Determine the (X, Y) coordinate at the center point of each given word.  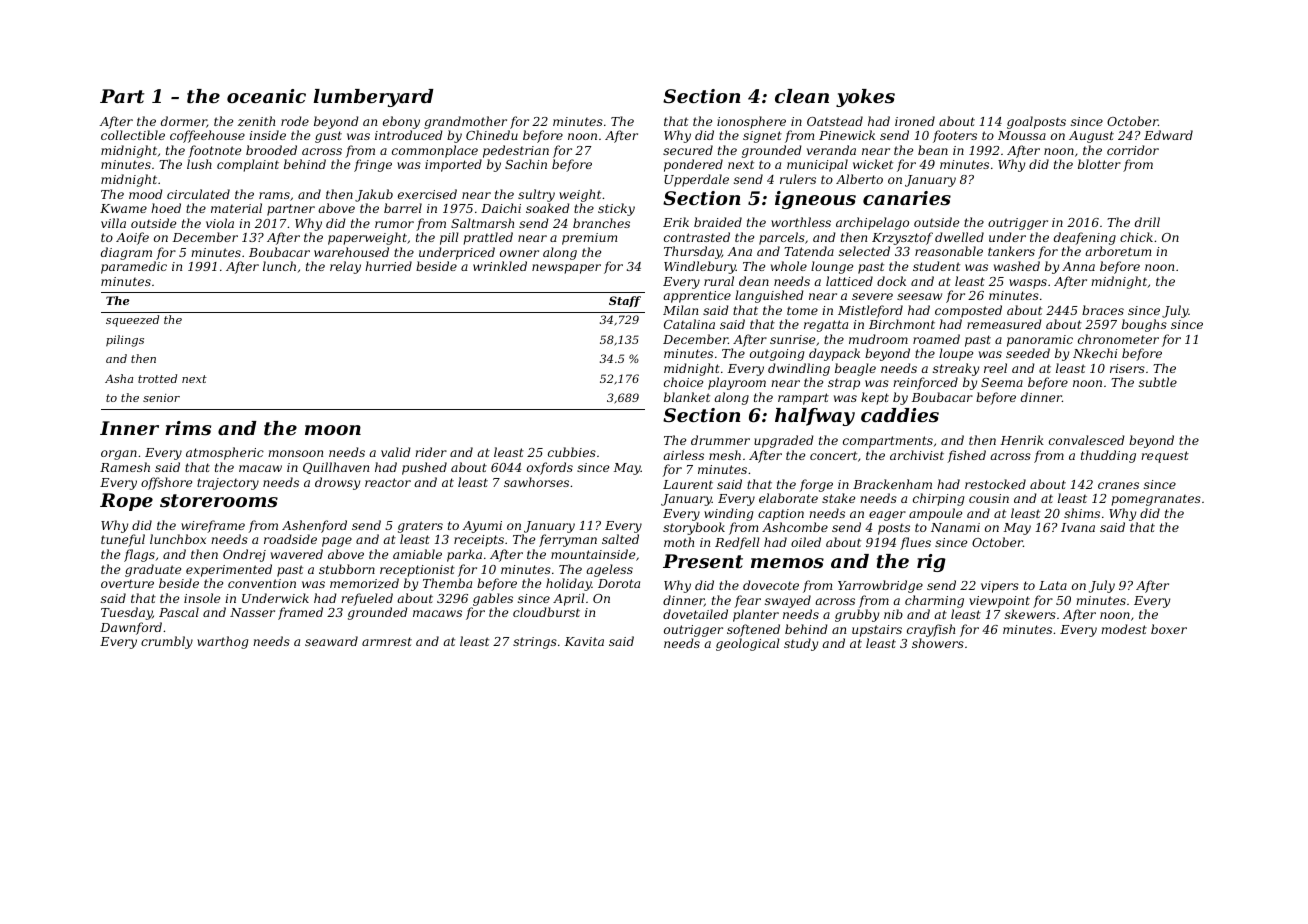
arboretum (1118, 251)
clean (802, 96)
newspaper (566, 269)
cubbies (572, 452)
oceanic (266, 96)
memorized (364, 583)
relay (345, 267)
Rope (126, 502)
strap (844, 384)
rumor (394, 224)
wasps (1028, 284)
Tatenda (809, 251)
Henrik (1022, 440)
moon (333, 430)
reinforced (925, 383)
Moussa (1022, 135)
